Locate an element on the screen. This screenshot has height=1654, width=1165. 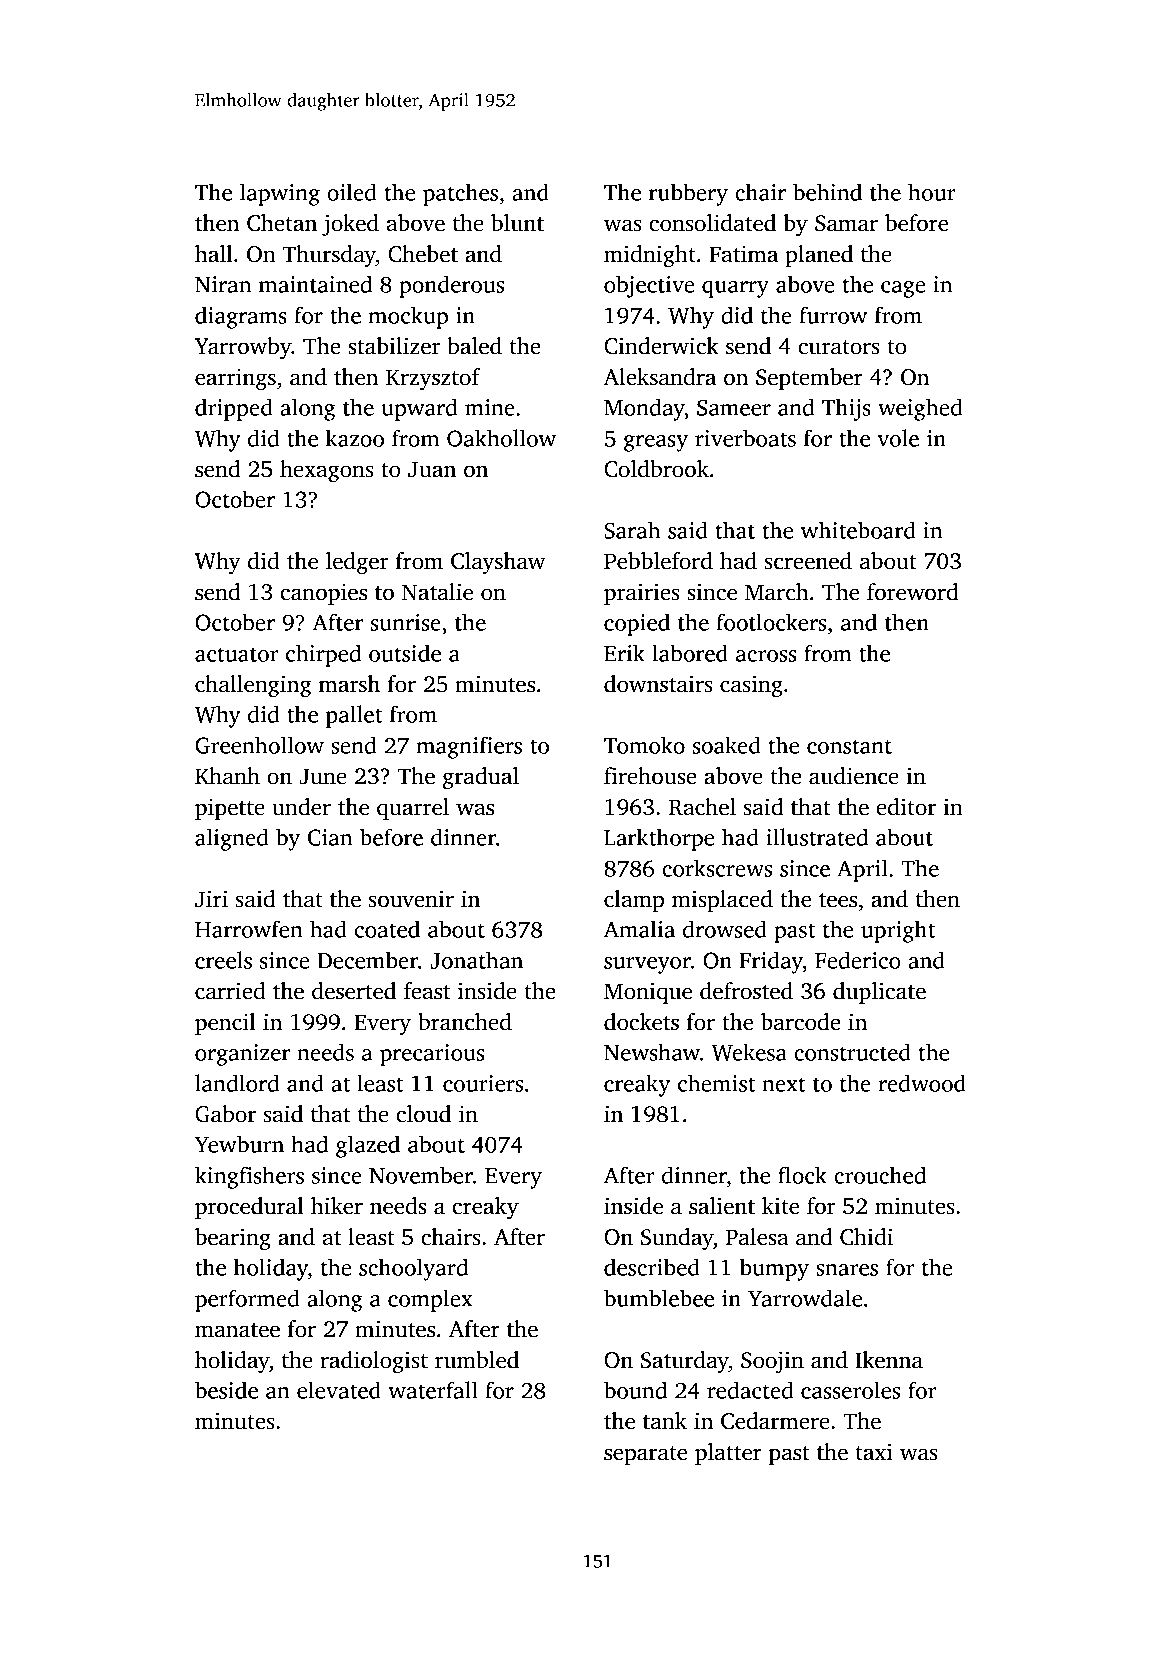
Clayshaw is located at coordinates (498, 563).
